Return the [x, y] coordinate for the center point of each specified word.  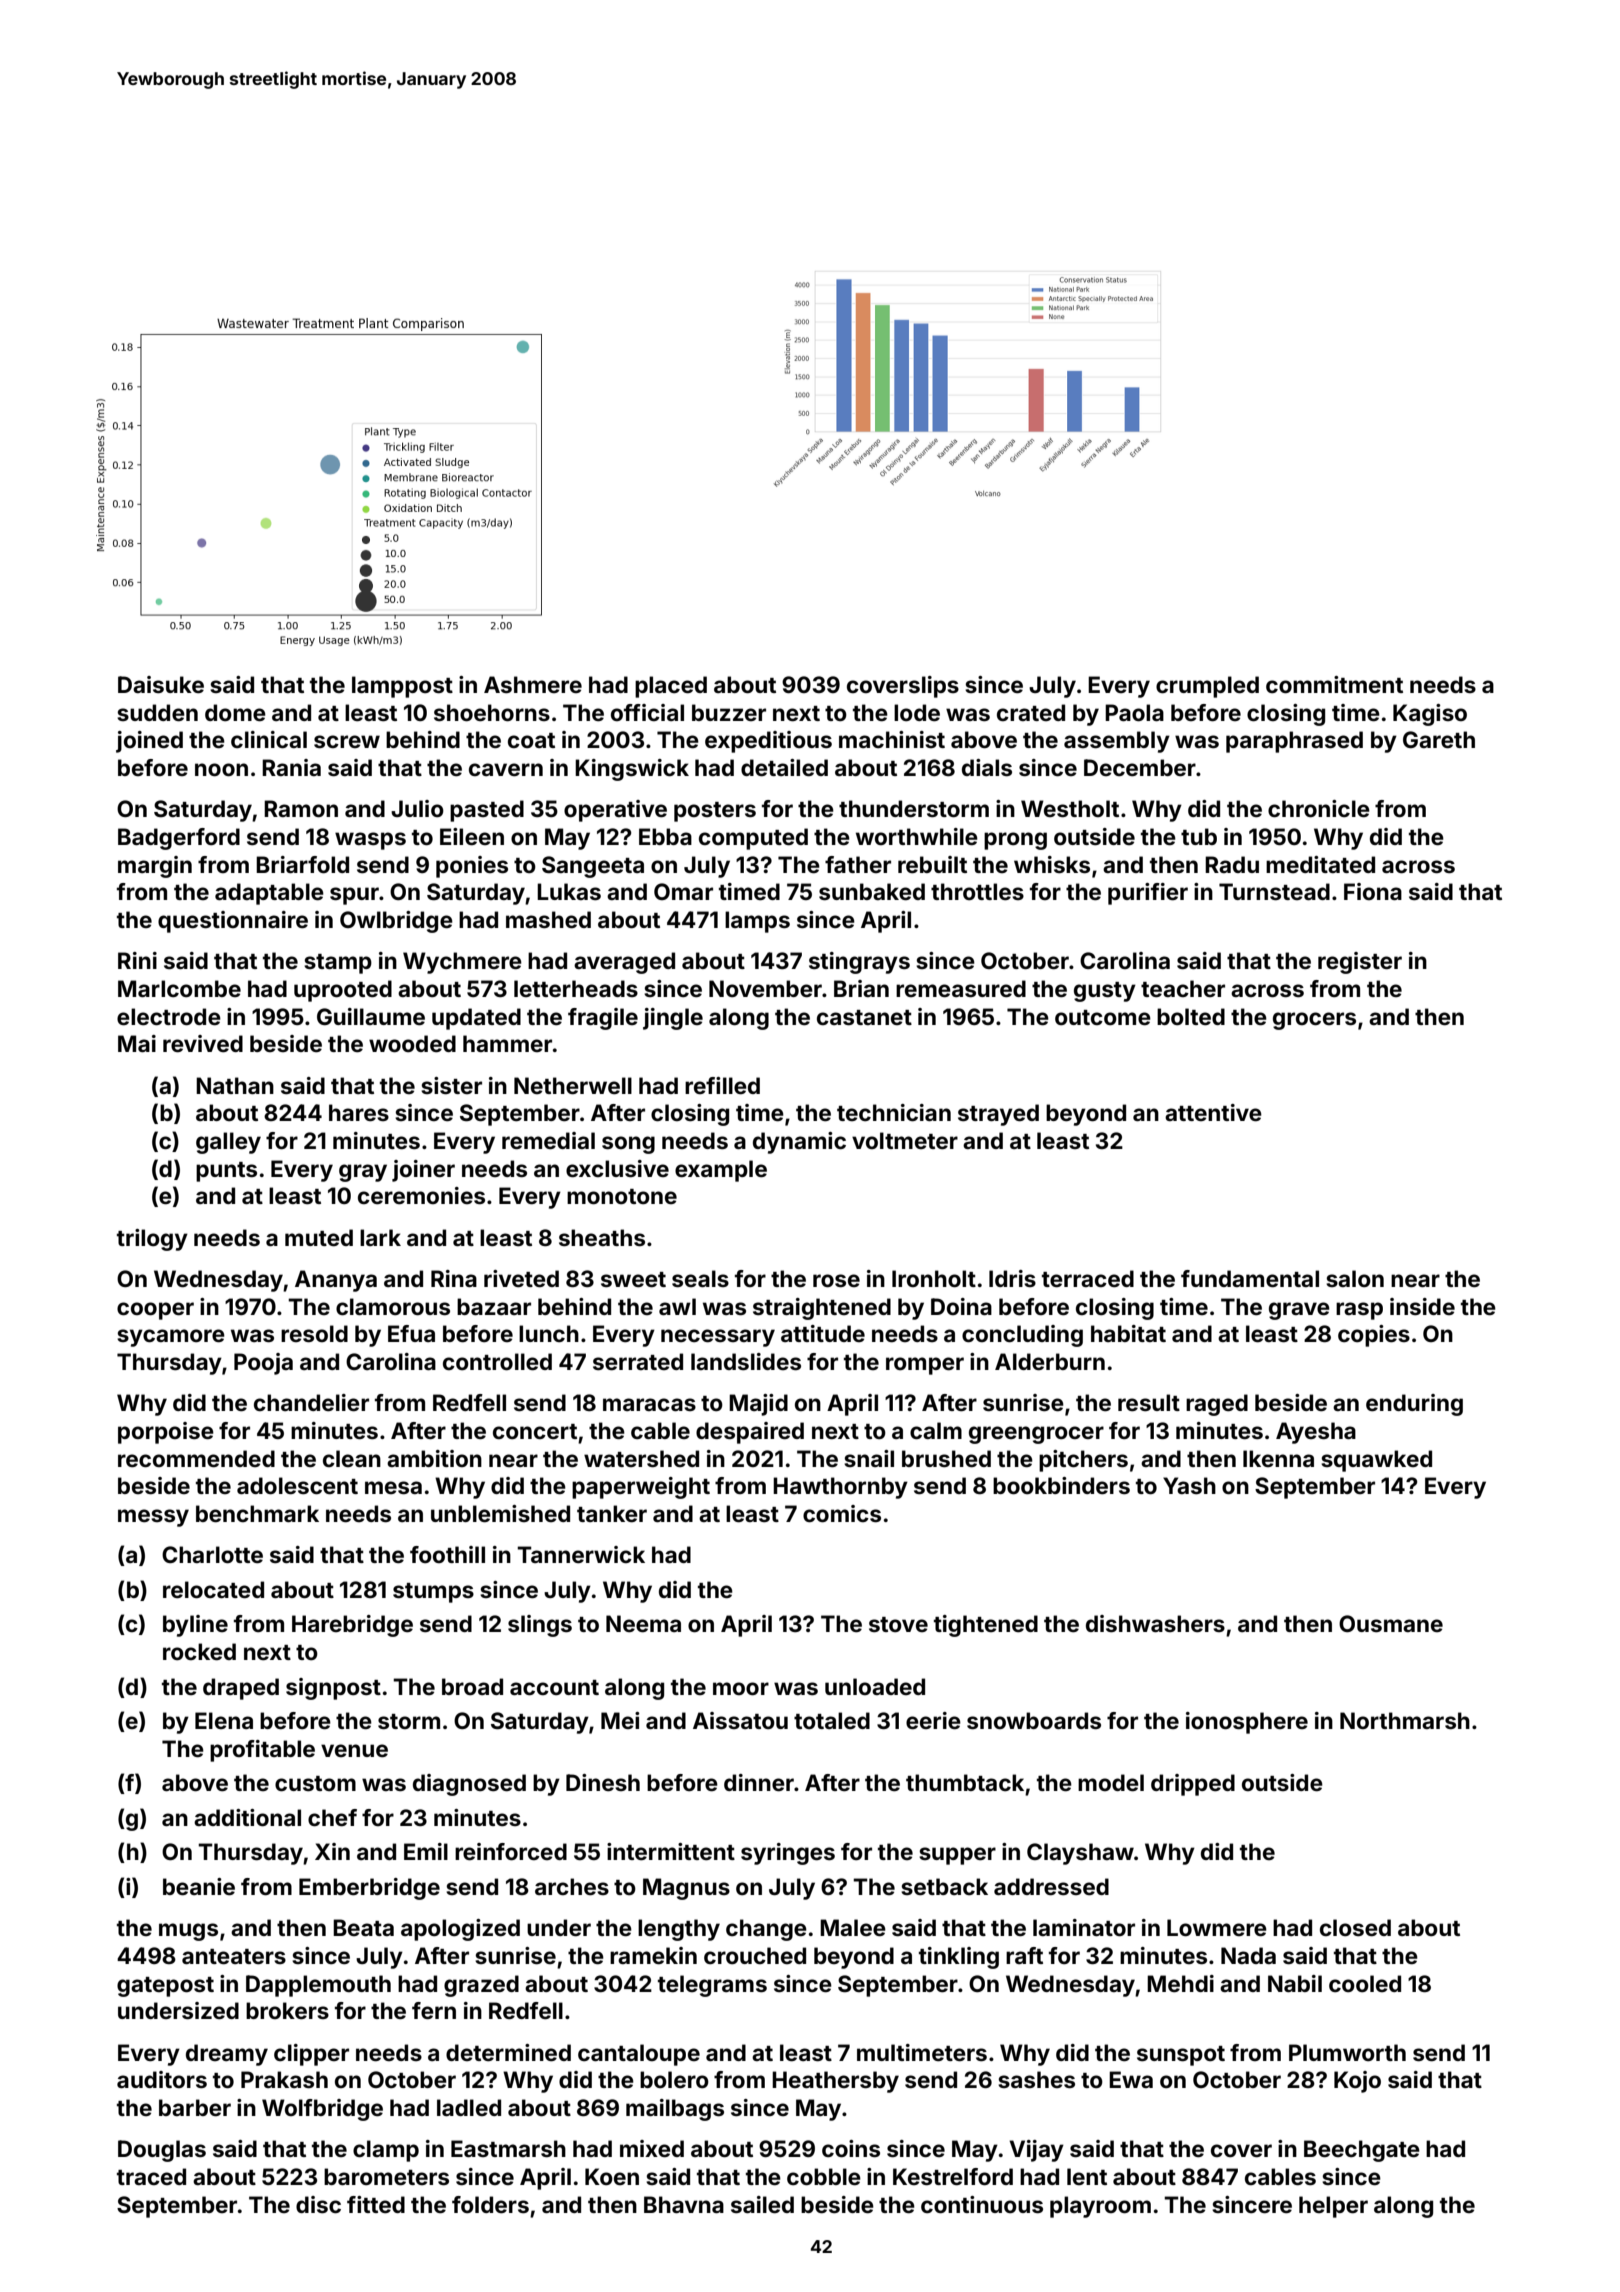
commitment [1334, 684]
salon [1355, 1278]
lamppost [402, 687]
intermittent [671, 1851]
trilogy [152, 1240]
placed [671, 687]
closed [1355, 1927]
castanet [864, 1017]
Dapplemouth [318, 1986]
